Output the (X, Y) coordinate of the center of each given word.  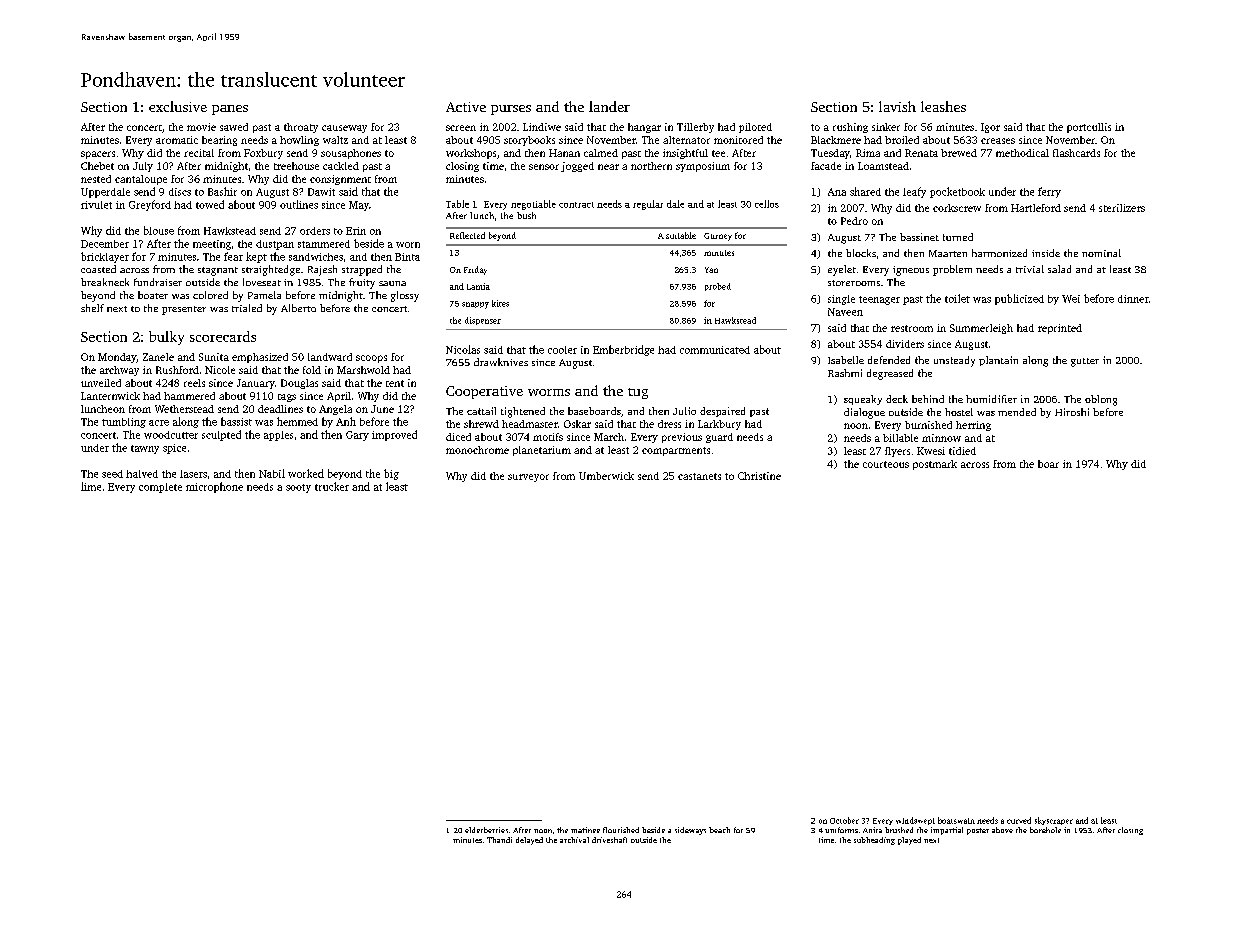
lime (91, 486)
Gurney (718, 237)
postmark (935, 465)
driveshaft (609, 840)
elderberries (486, 830)
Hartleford (1036, 208)
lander (609, 106)
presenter (184, 310)
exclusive (178, 106)
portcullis (1089, 128)
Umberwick (606, 476)
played (909, 841)
